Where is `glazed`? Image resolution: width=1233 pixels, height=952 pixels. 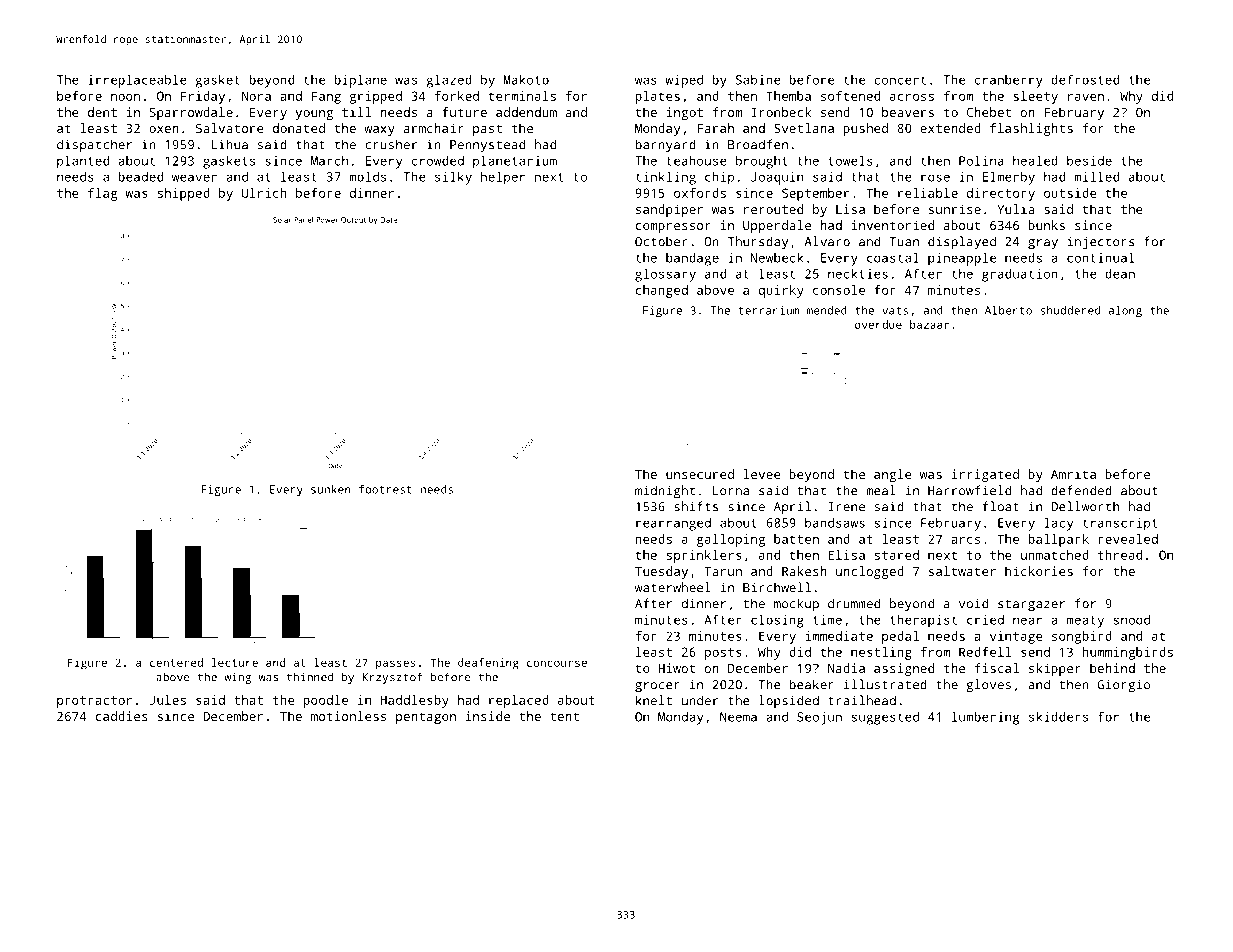
glazed is located at coordinates (449, 81).
